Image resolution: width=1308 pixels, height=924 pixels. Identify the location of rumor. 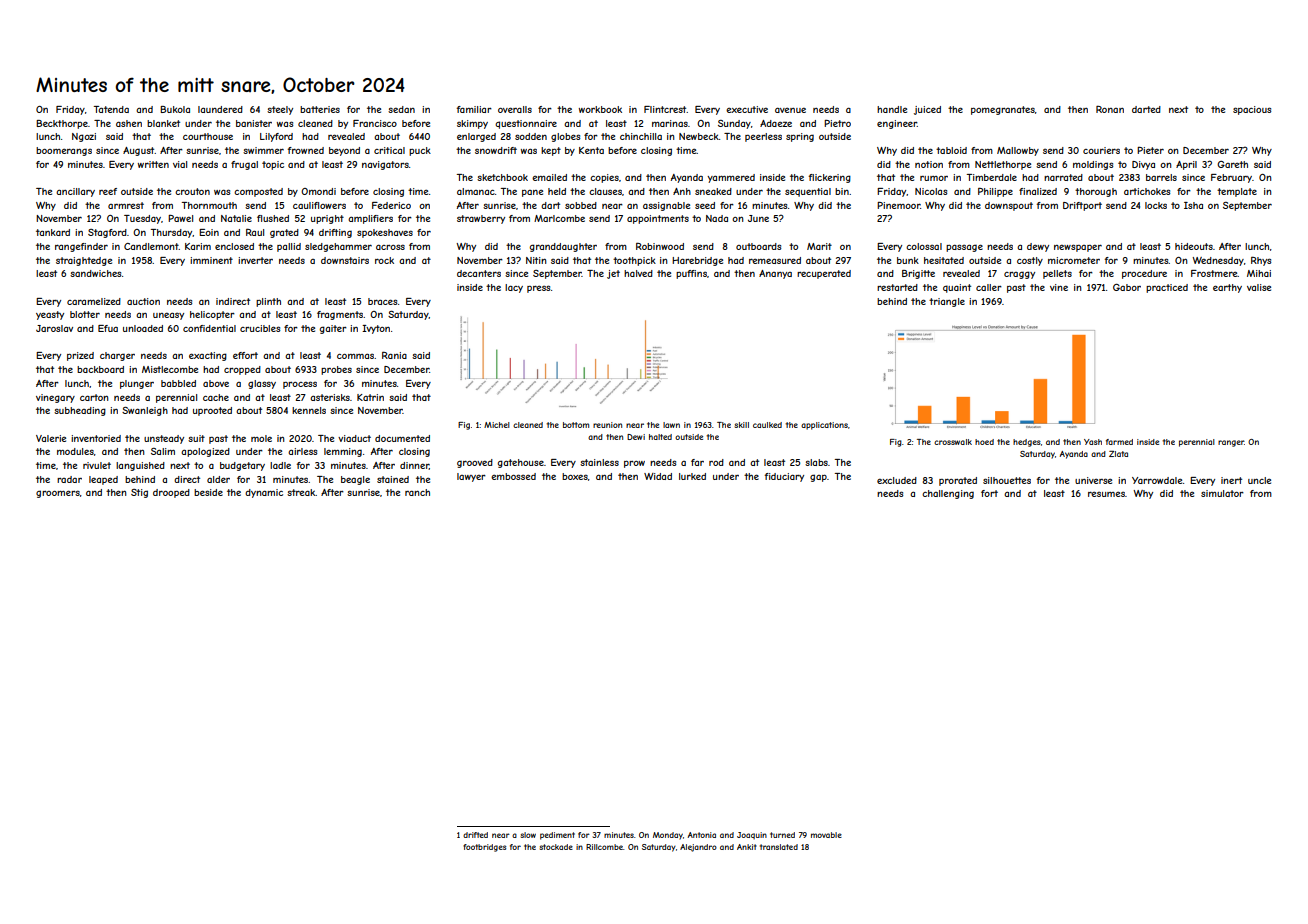
(934, 178).
